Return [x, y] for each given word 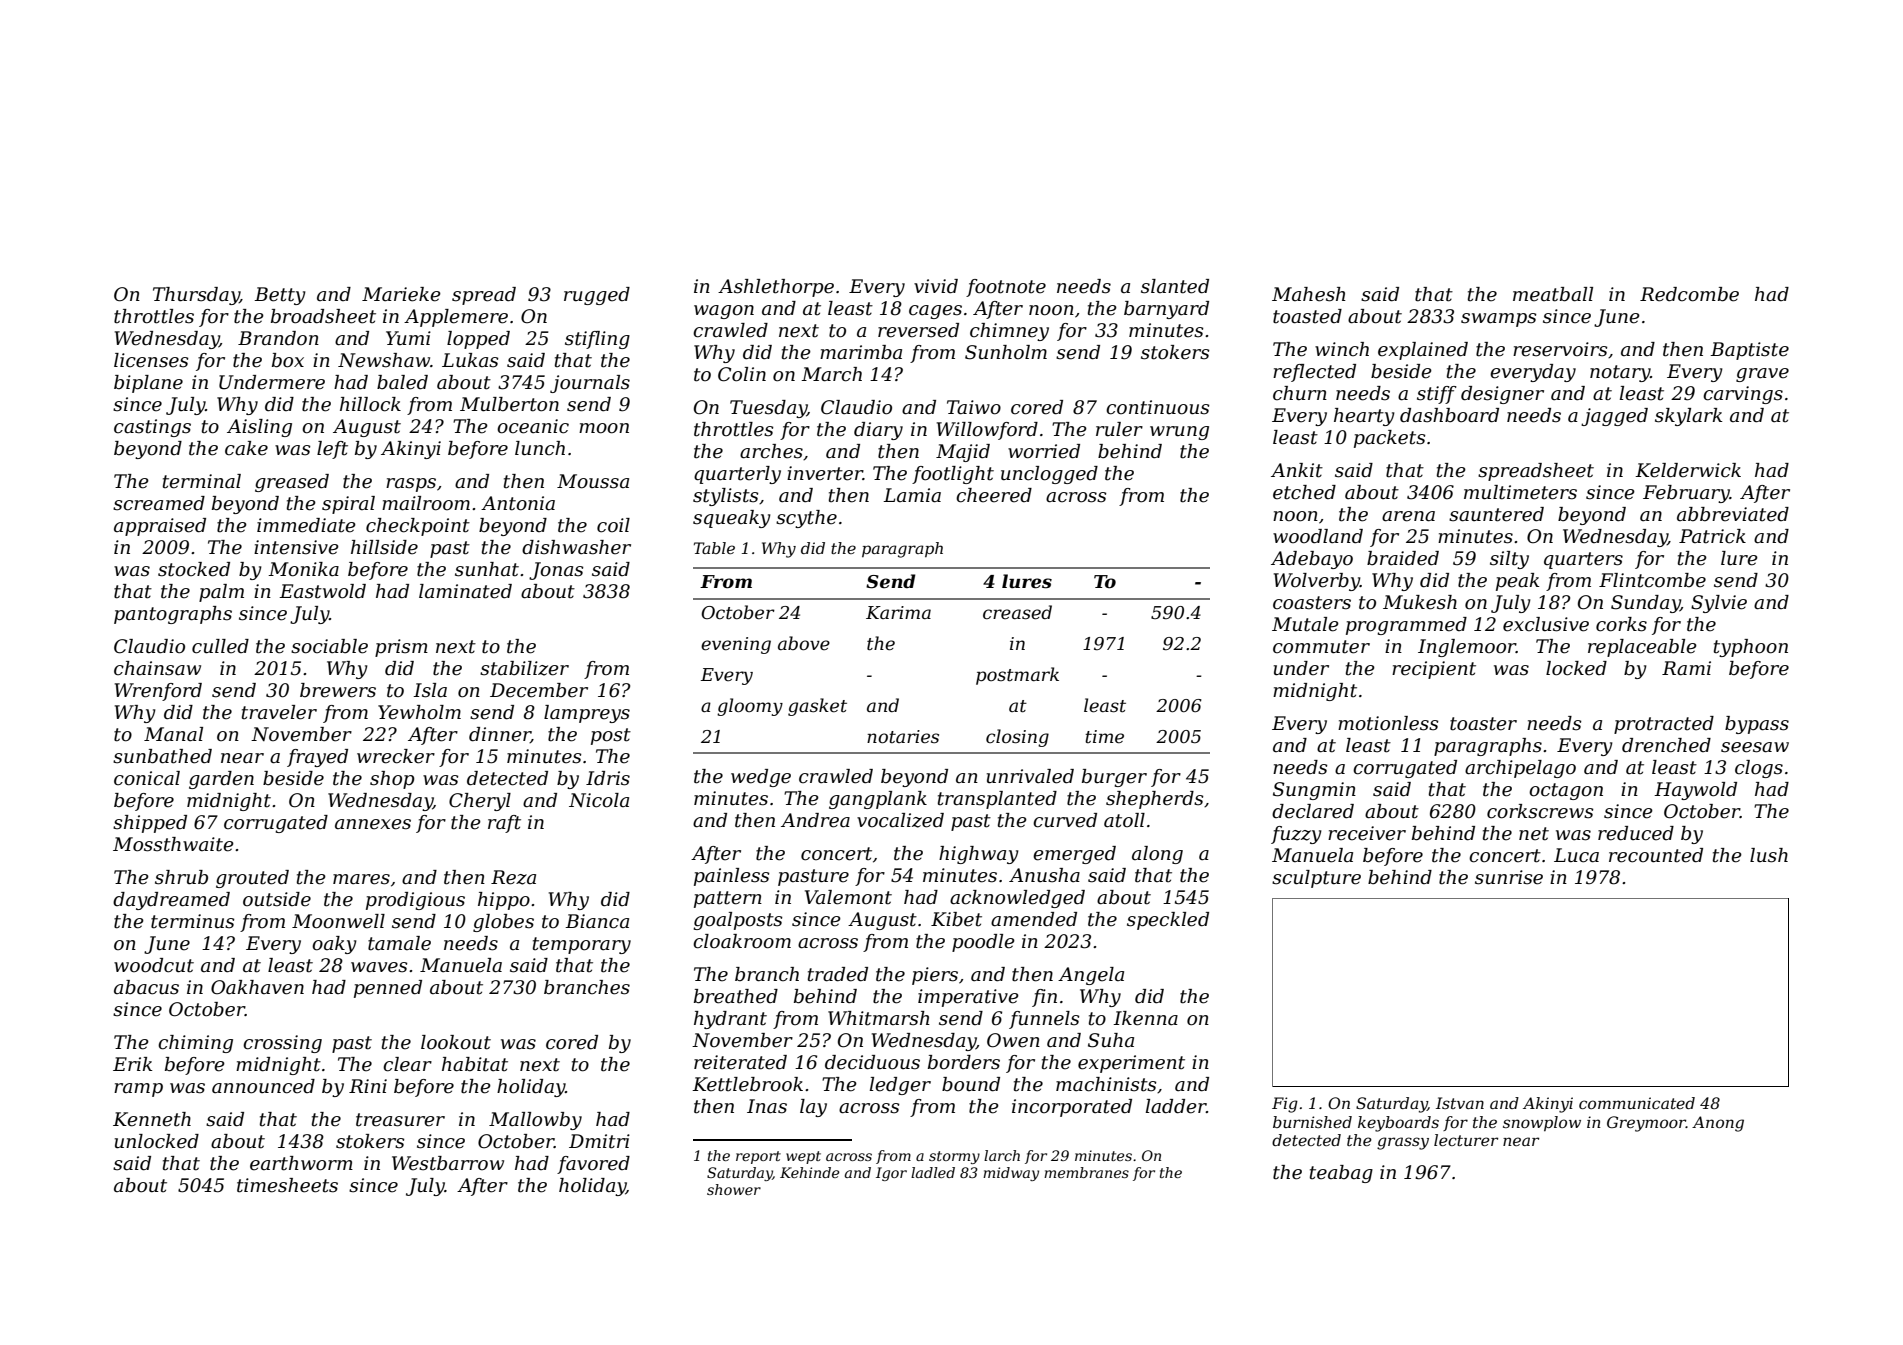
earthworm [301, 1163]
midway [1011, 1174]
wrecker [396, 756]
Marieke [401, 294]
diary [878, 431]
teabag [1341, 1174]
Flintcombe [1652, 580]
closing [1017, 738]
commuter [1321, 647]
